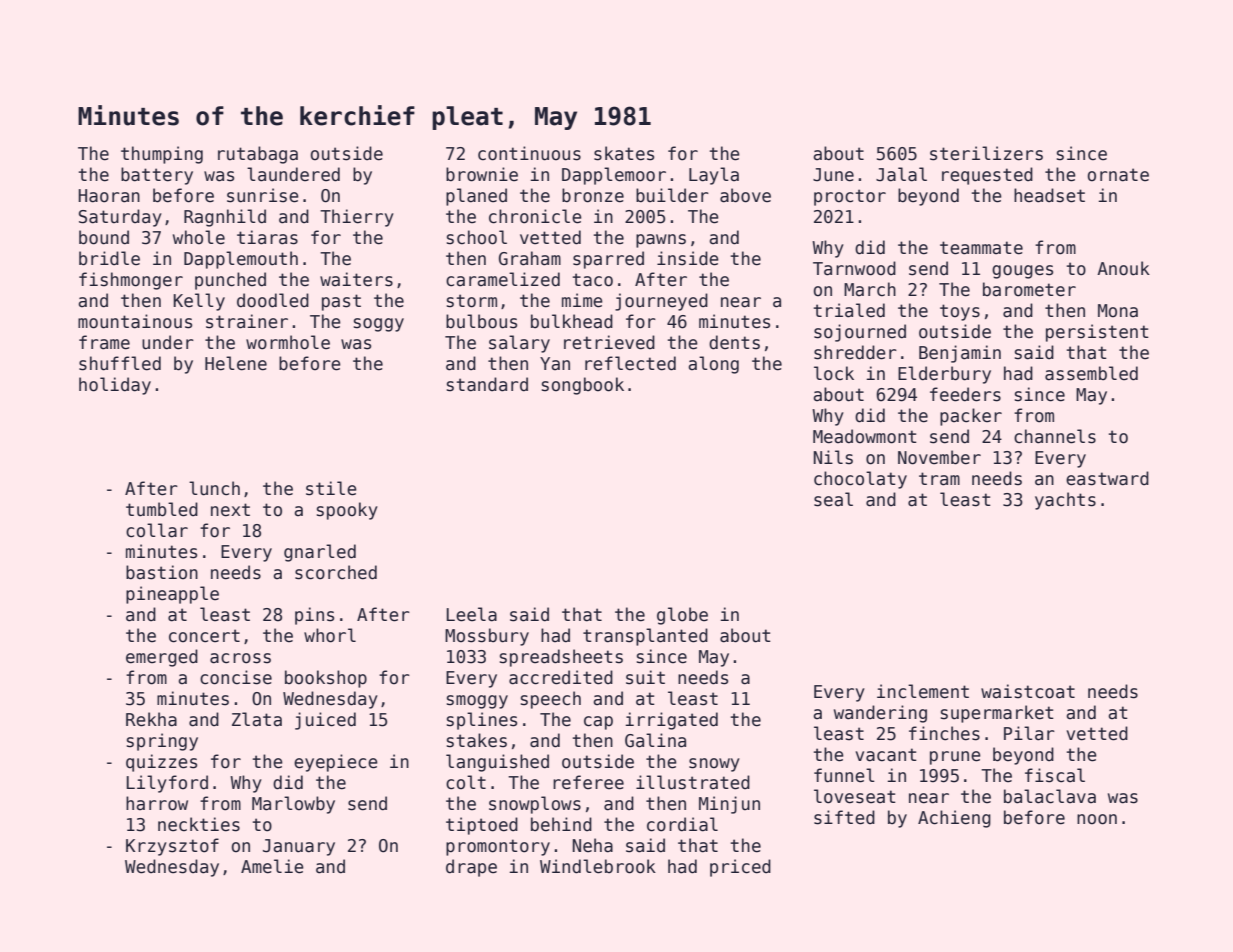  What do you see at coordinates (162, 658) in the image?
I see `emerged` at bounding box center [162, 658].
